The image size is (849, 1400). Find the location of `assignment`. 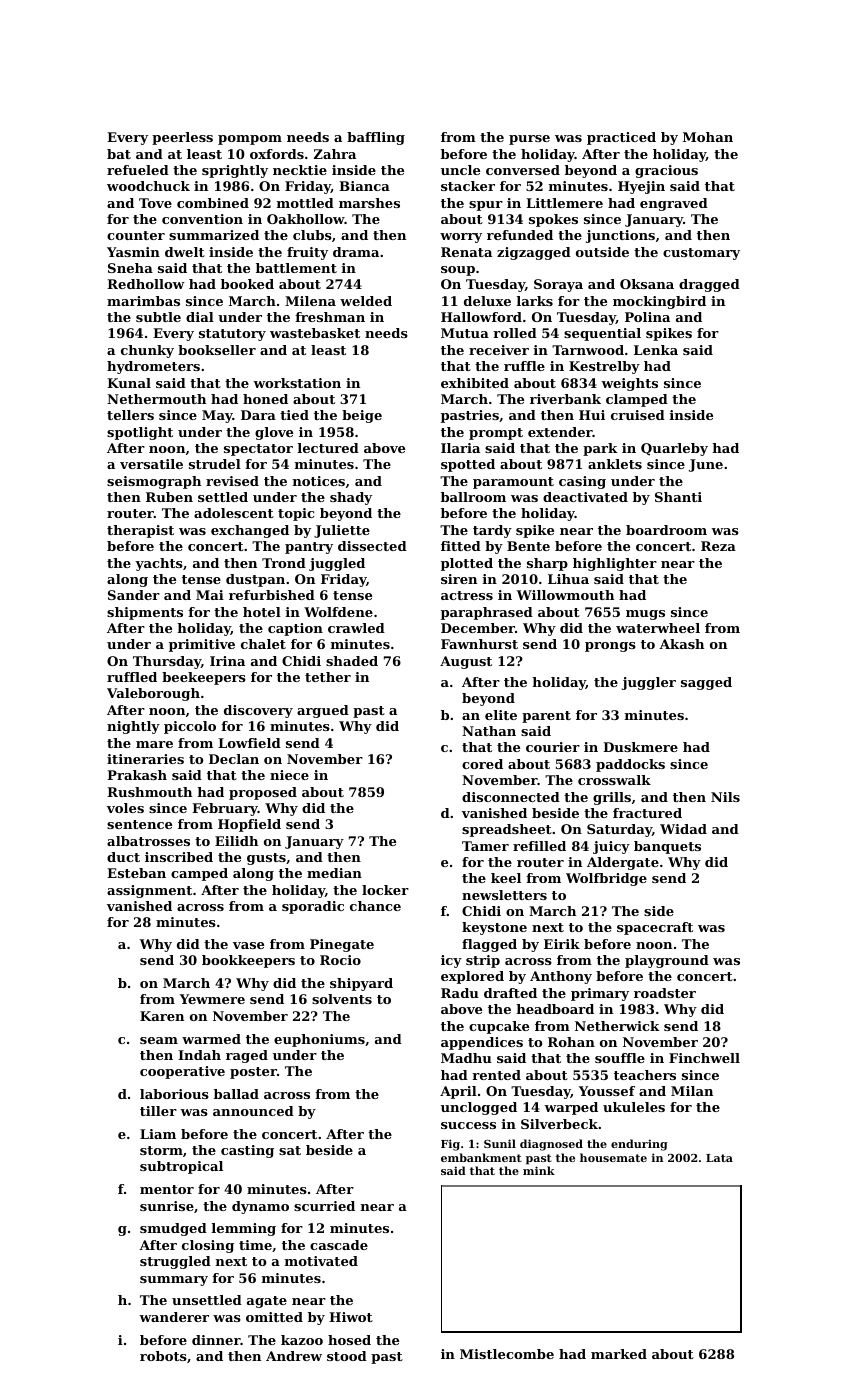

assignment is located at coordinates (149, 891).
